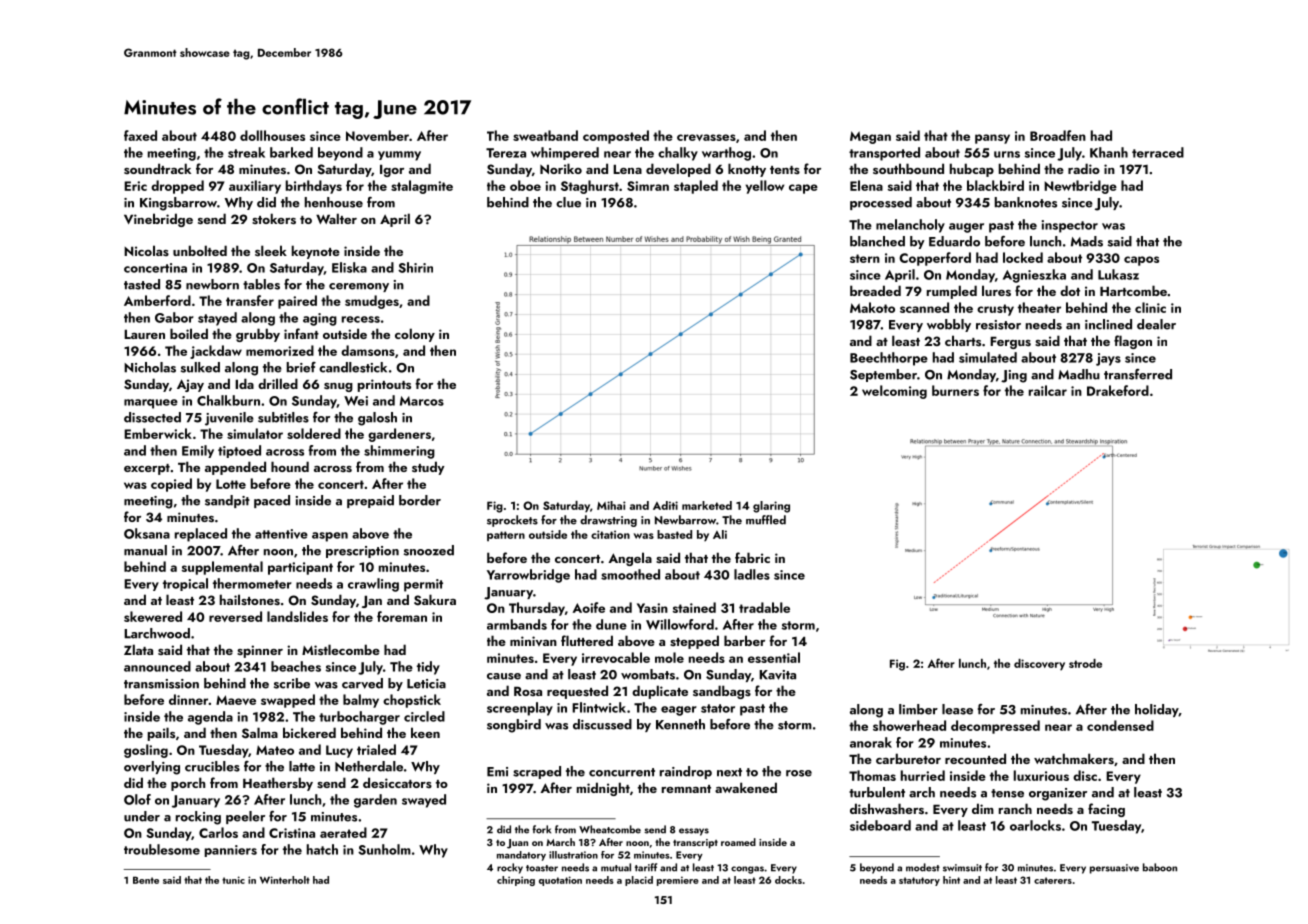 Image resolution: width=1308 pixels, height=924 pixels. I want to click on swayed, so click(424, 801).
